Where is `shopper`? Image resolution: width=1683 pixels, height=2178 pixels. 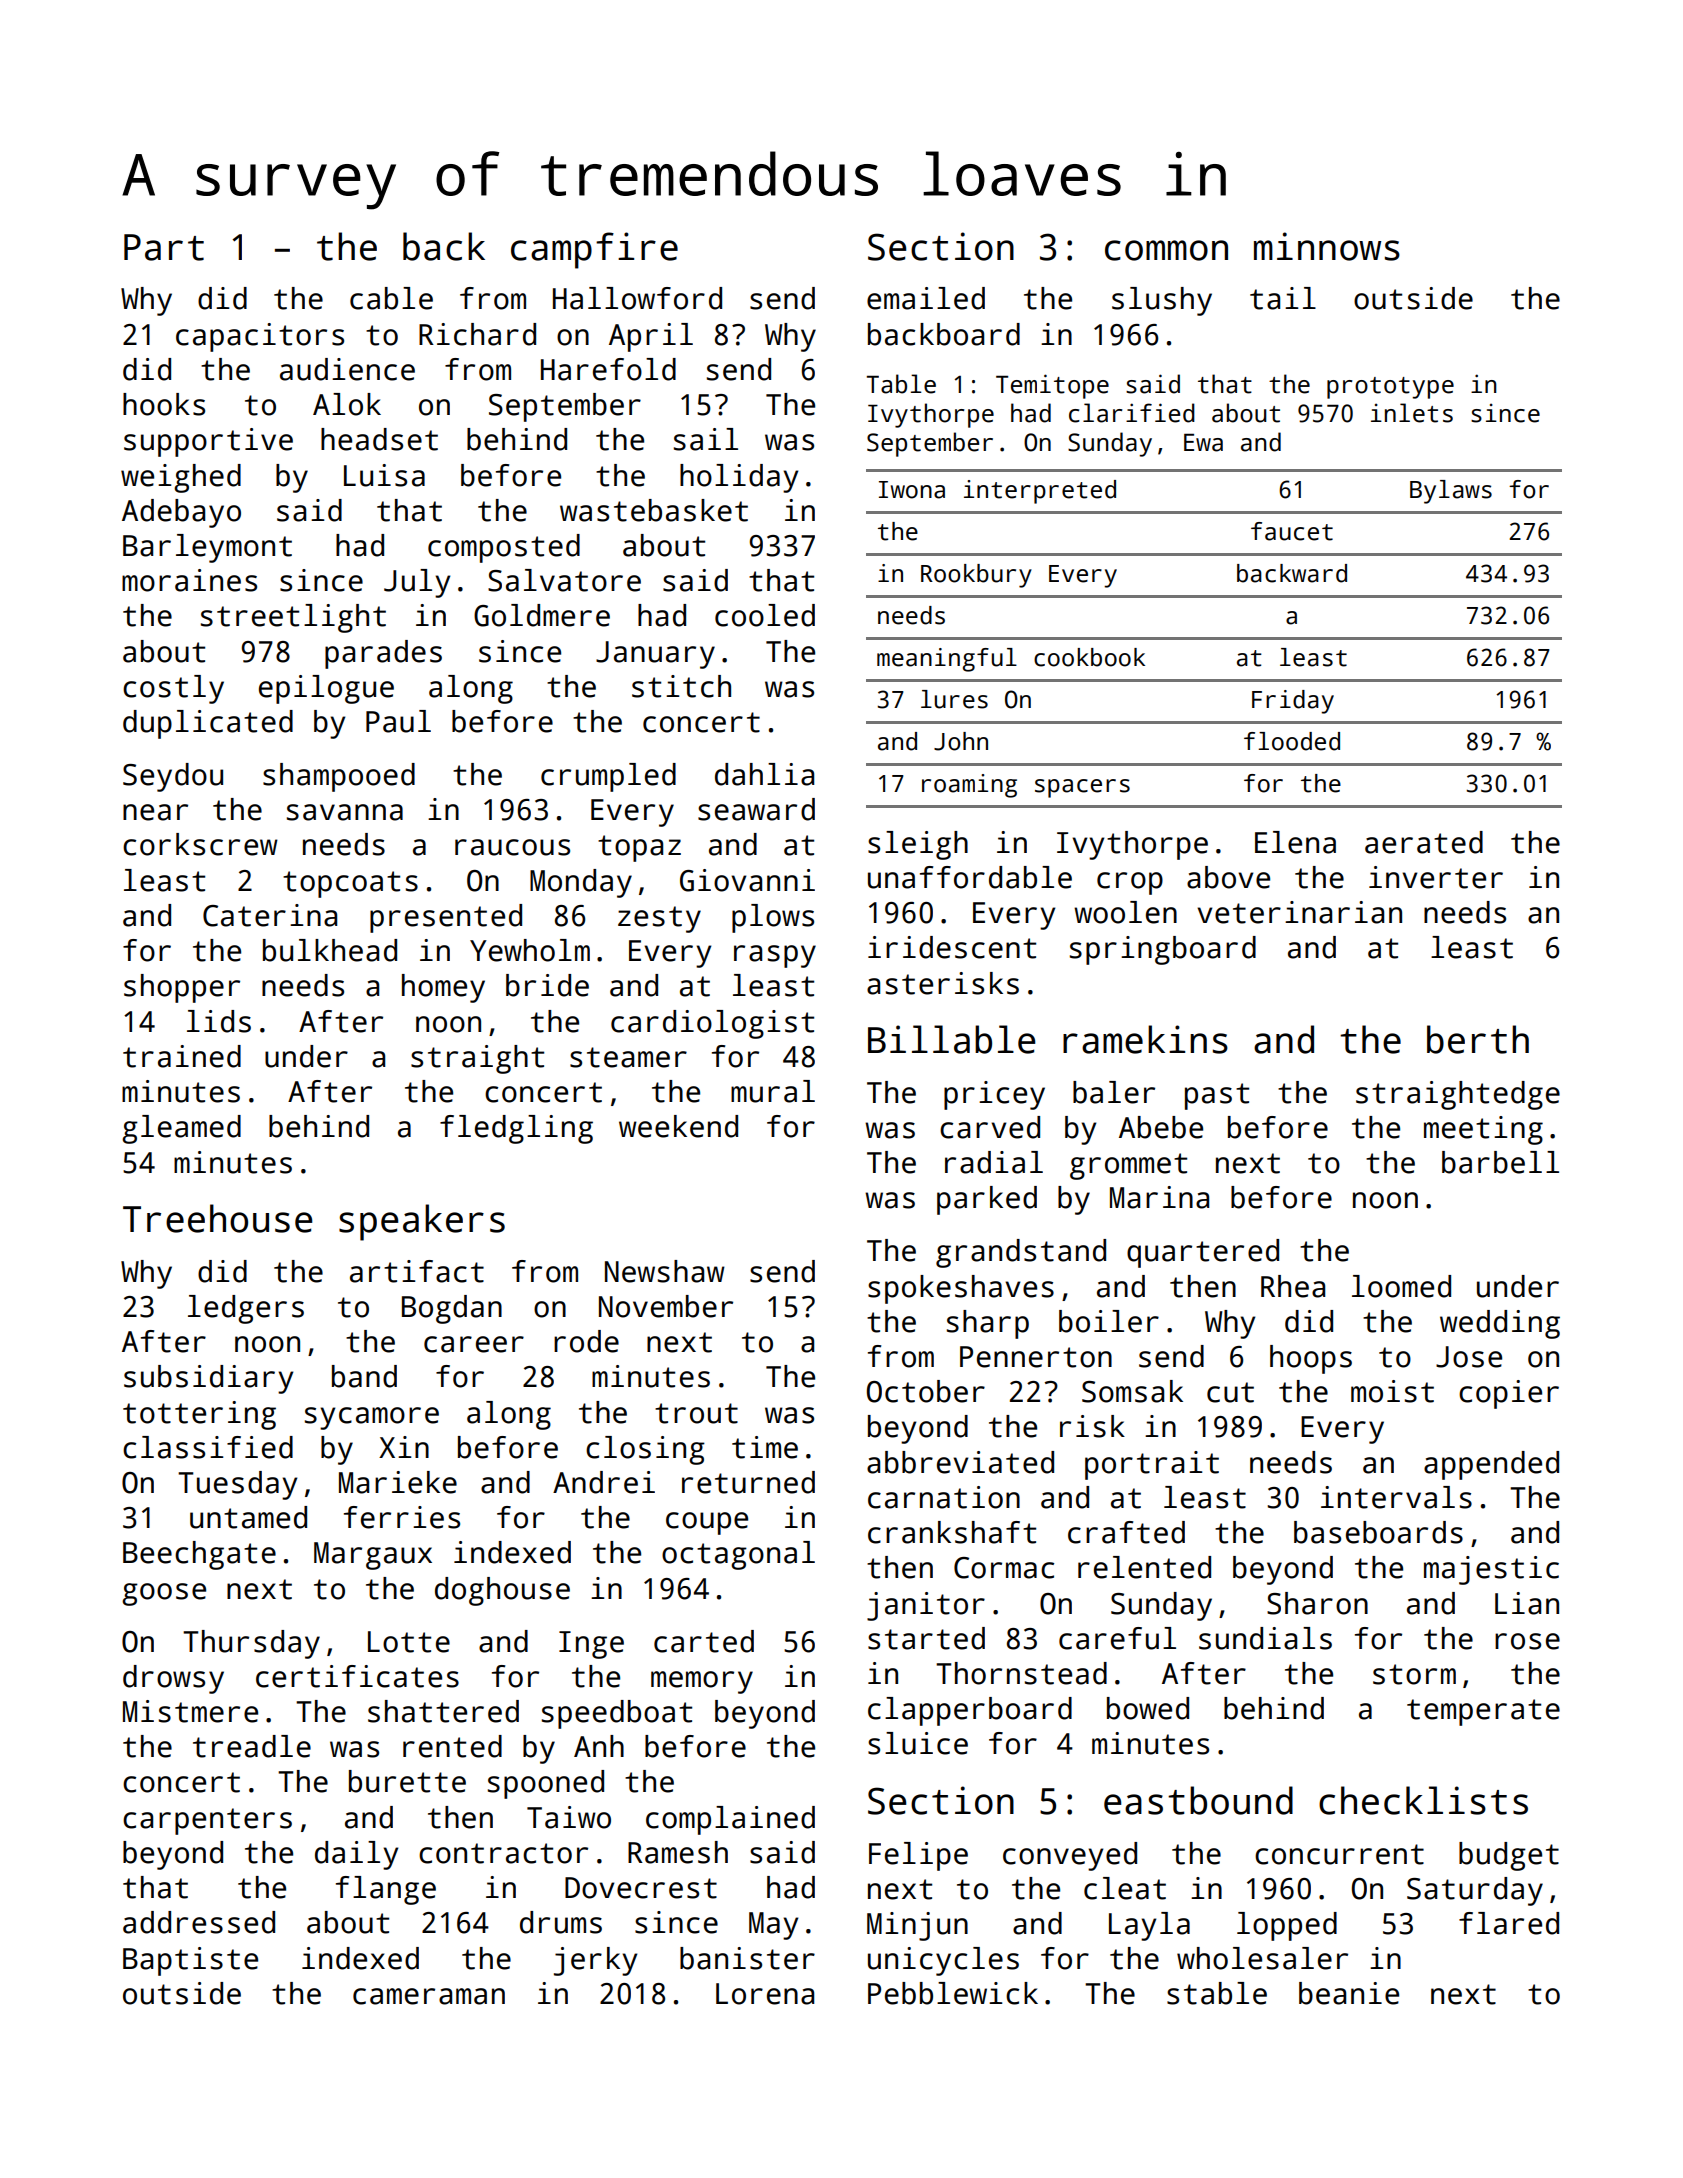 shopper is located at coordinates (182, 988).
